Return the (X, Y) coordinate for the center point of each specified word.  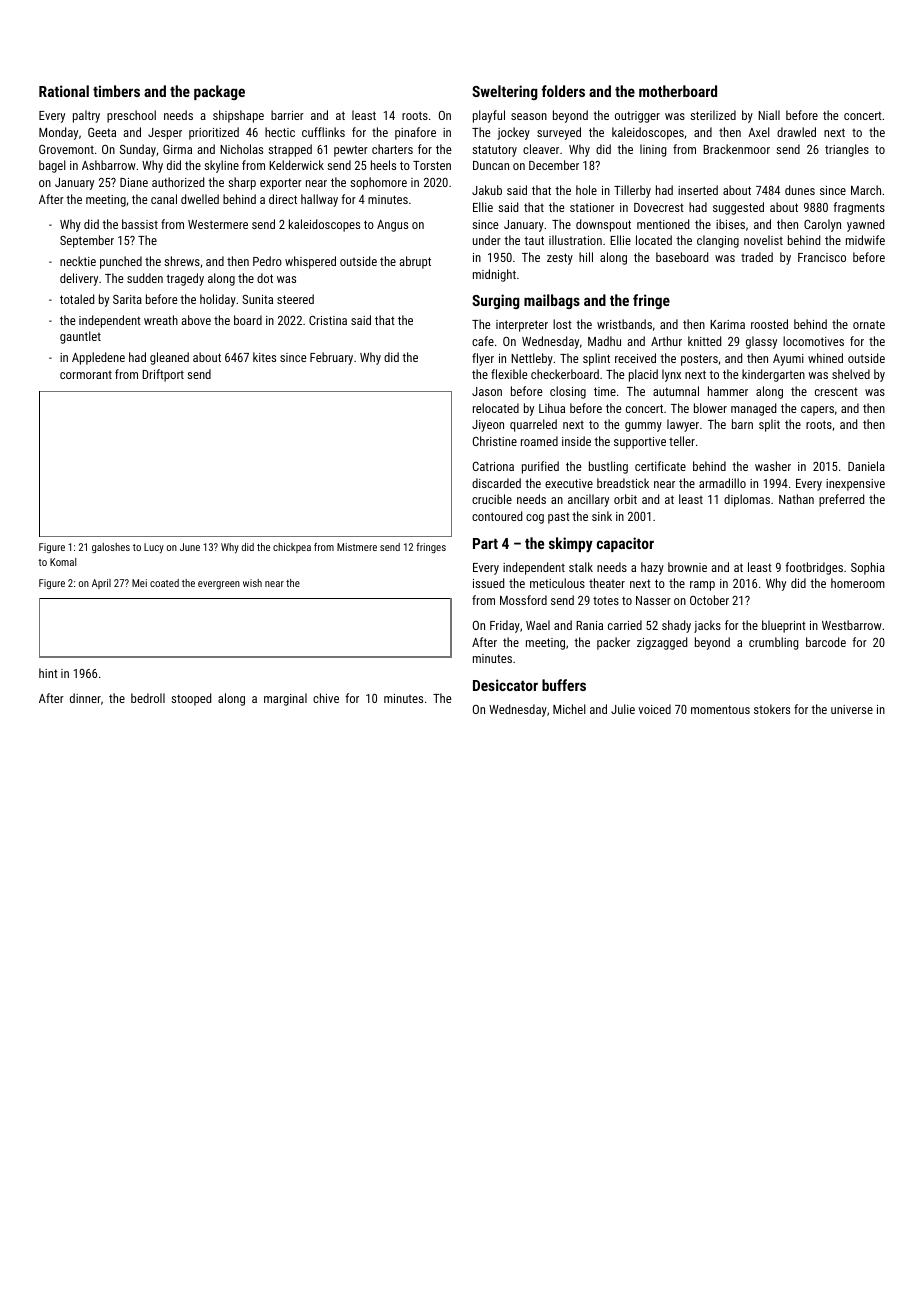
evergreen (219, 585)
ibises (730, 224)
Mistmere (357, 547)
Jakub (487, 190)
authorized (178, 182)
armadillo (722, 483)
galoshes (111, 548)
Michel (569, 709)
